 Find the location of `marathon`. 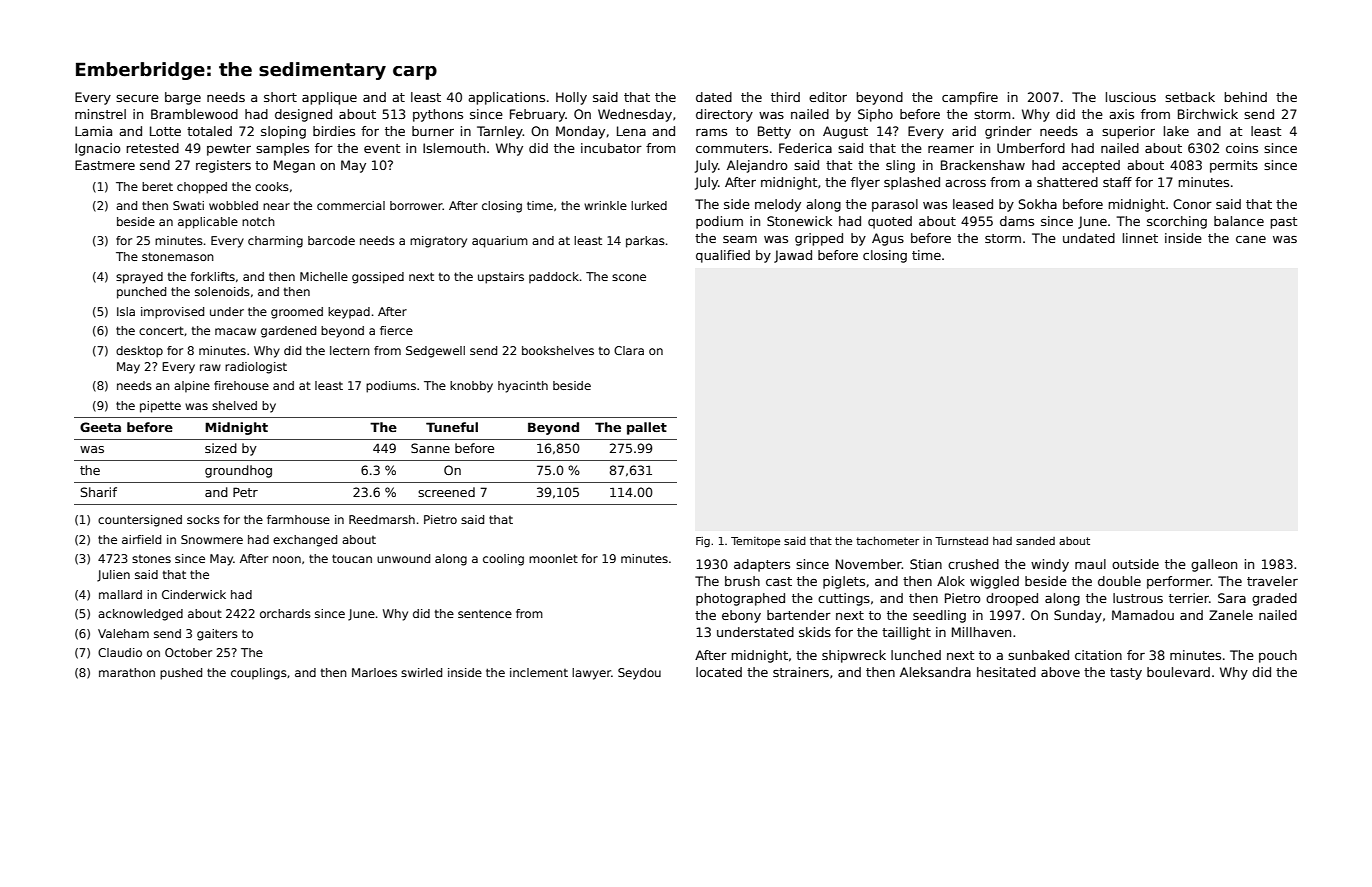

marathon is located at coordinates (127, 672).
